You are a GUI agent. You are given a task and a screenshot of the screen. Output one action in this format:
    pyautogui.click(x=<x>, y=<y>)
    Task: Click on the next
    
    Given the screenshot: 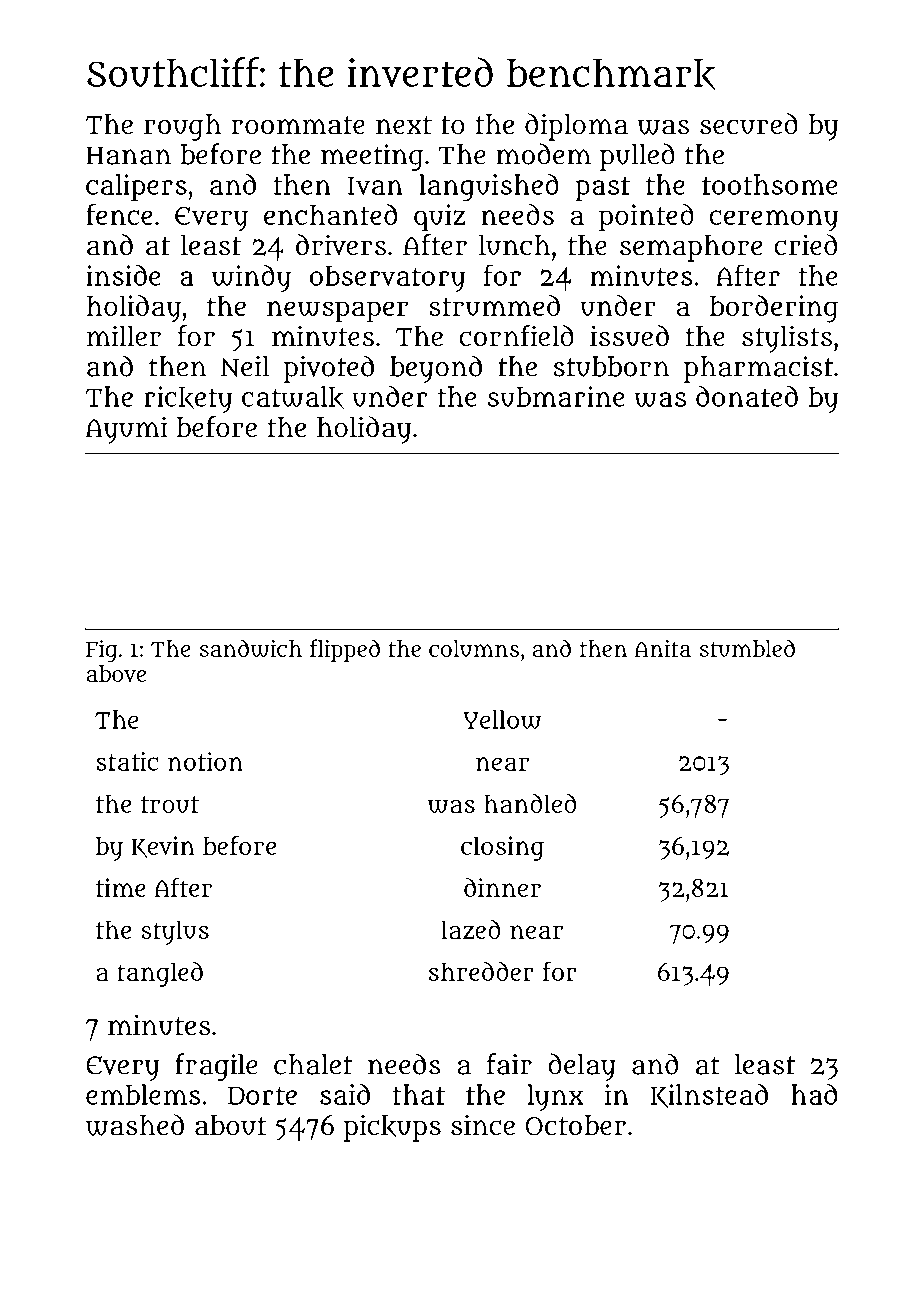 What is the action you would take?
    pyautogui.click(x=404, y=125)
